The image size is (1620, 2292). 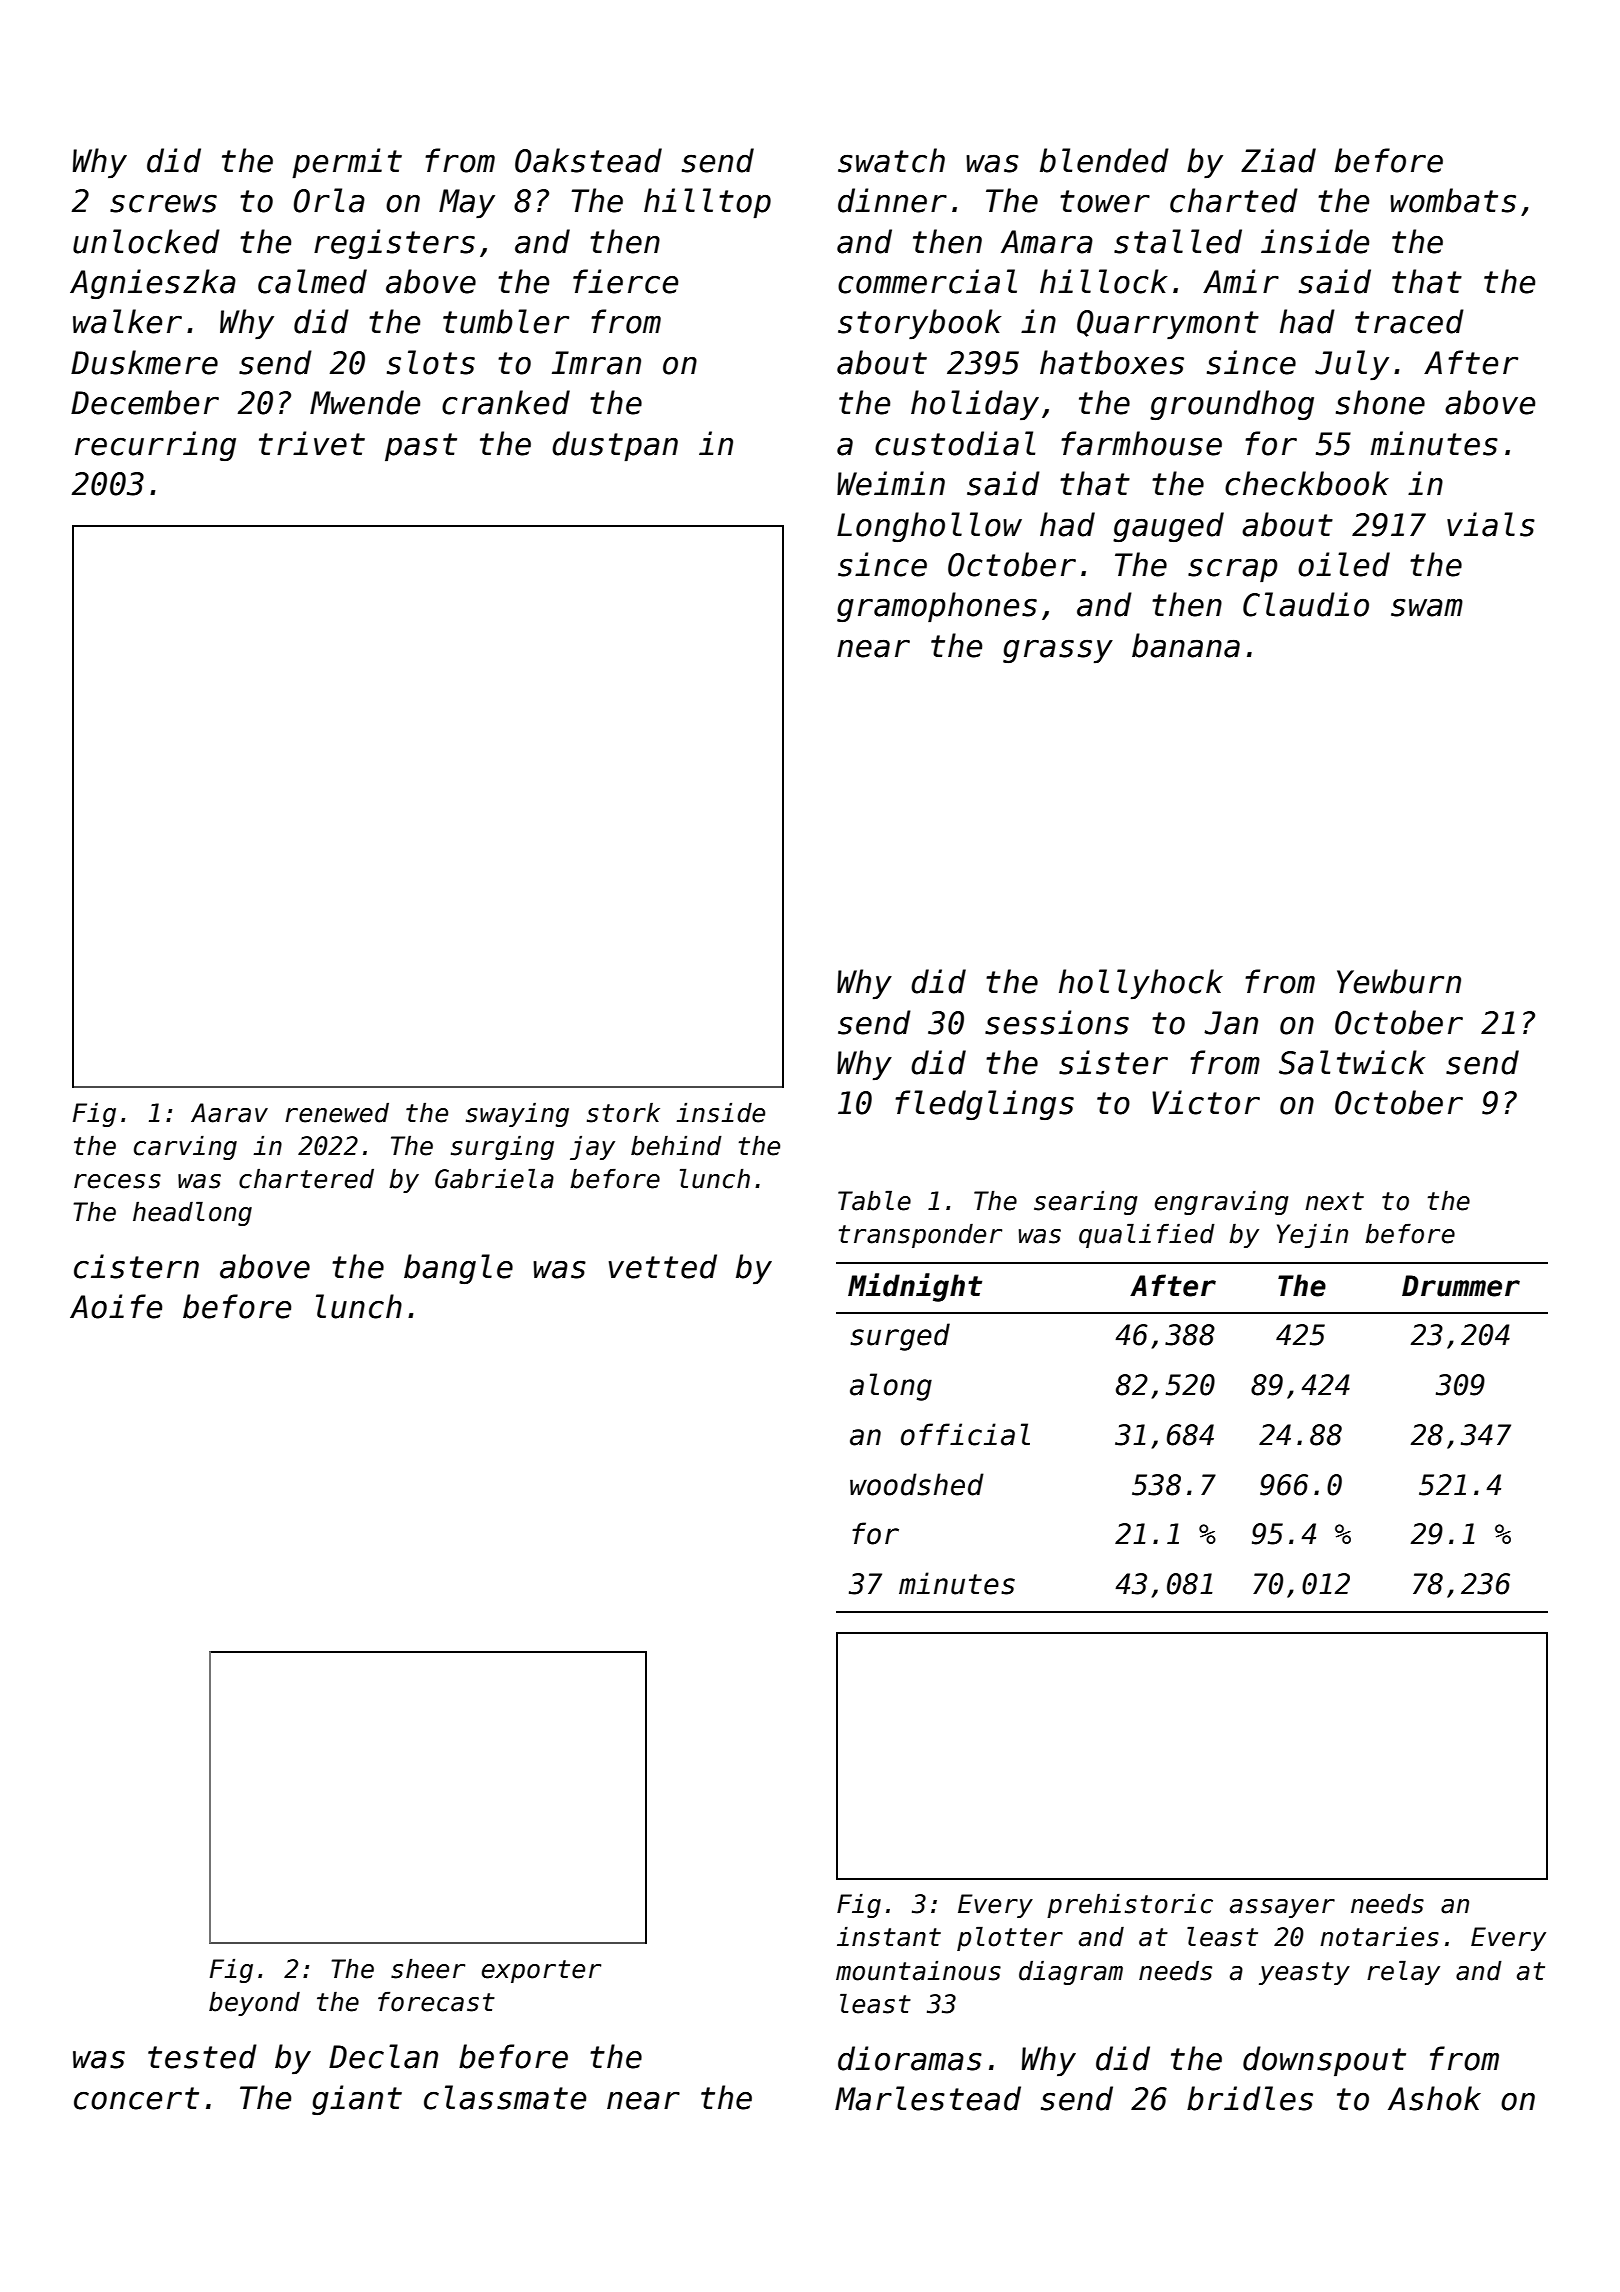 What do you see at coordinates (1453, 200) in the page?
I see `wombats` at bounding box center [1453, 200].
